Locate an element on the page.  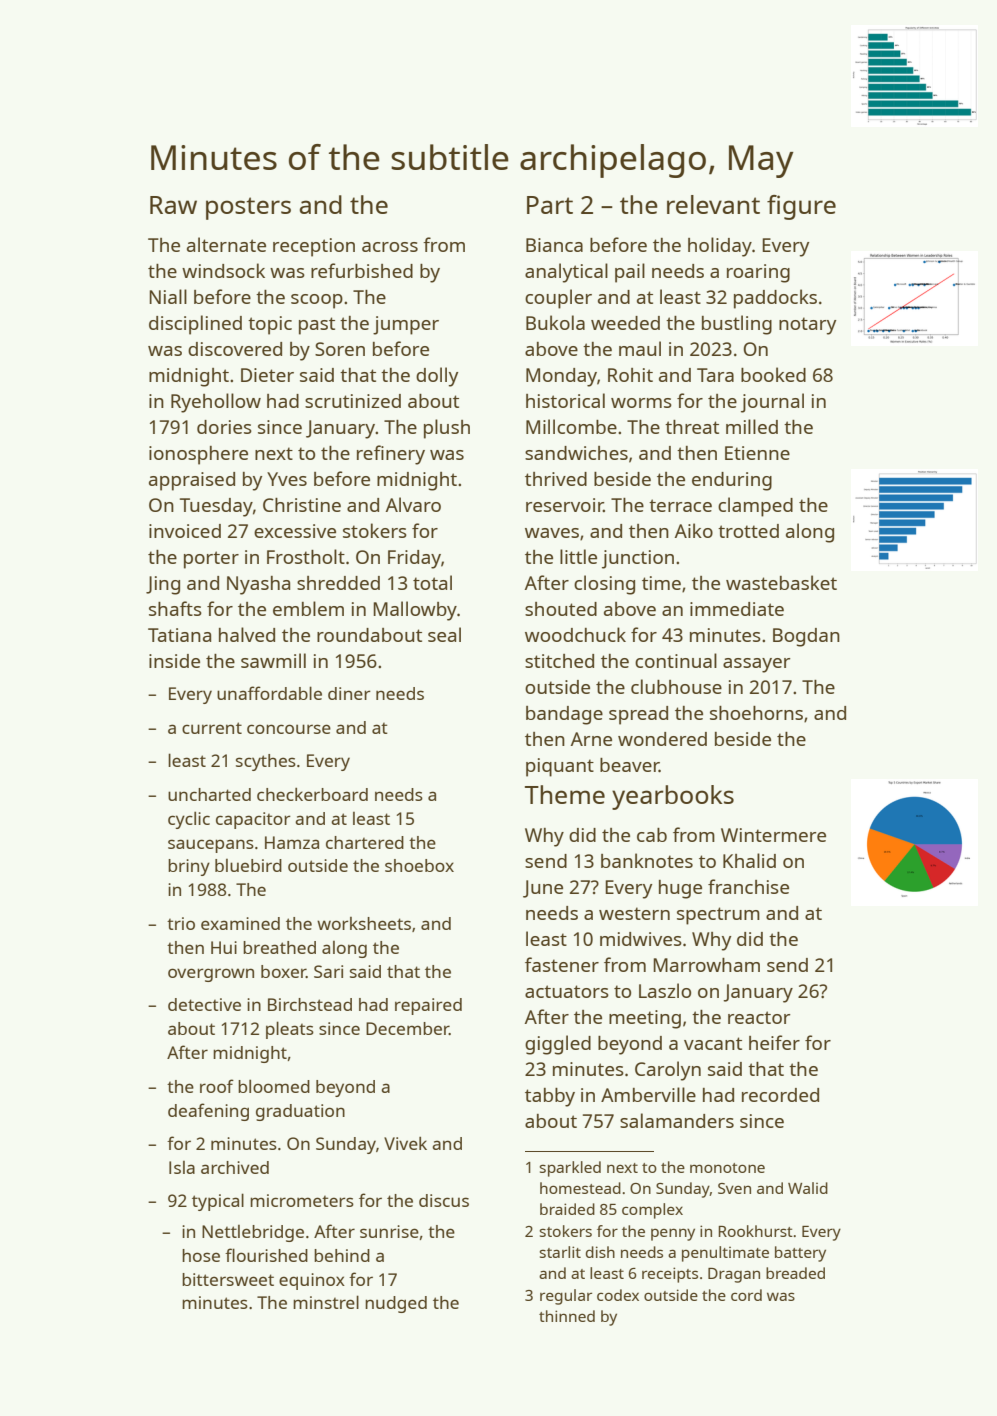
seal is located at coordinates (444, 634).
